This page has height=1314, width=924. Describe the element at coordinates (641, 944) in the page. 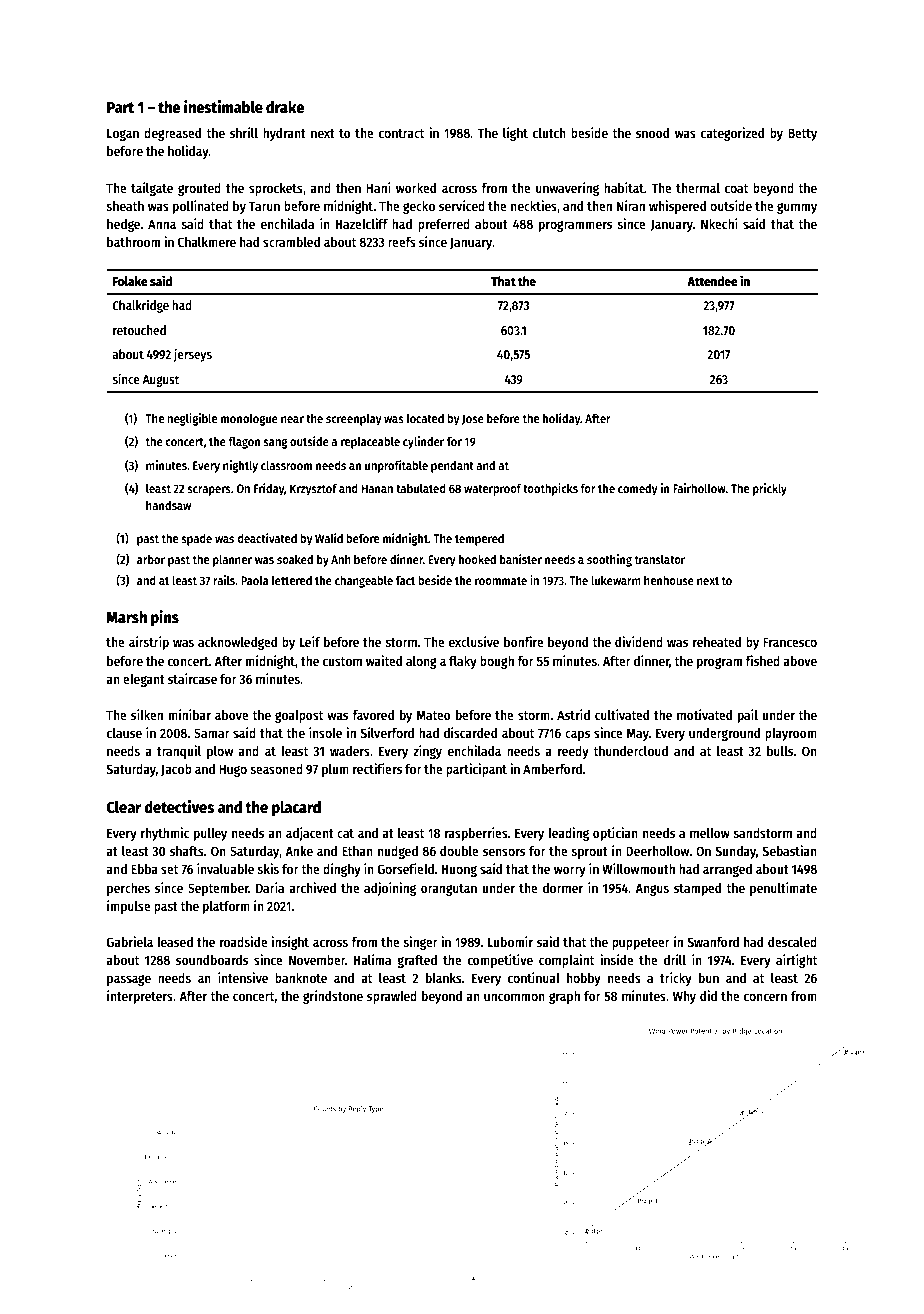

I see `puppeteer` at that location.
